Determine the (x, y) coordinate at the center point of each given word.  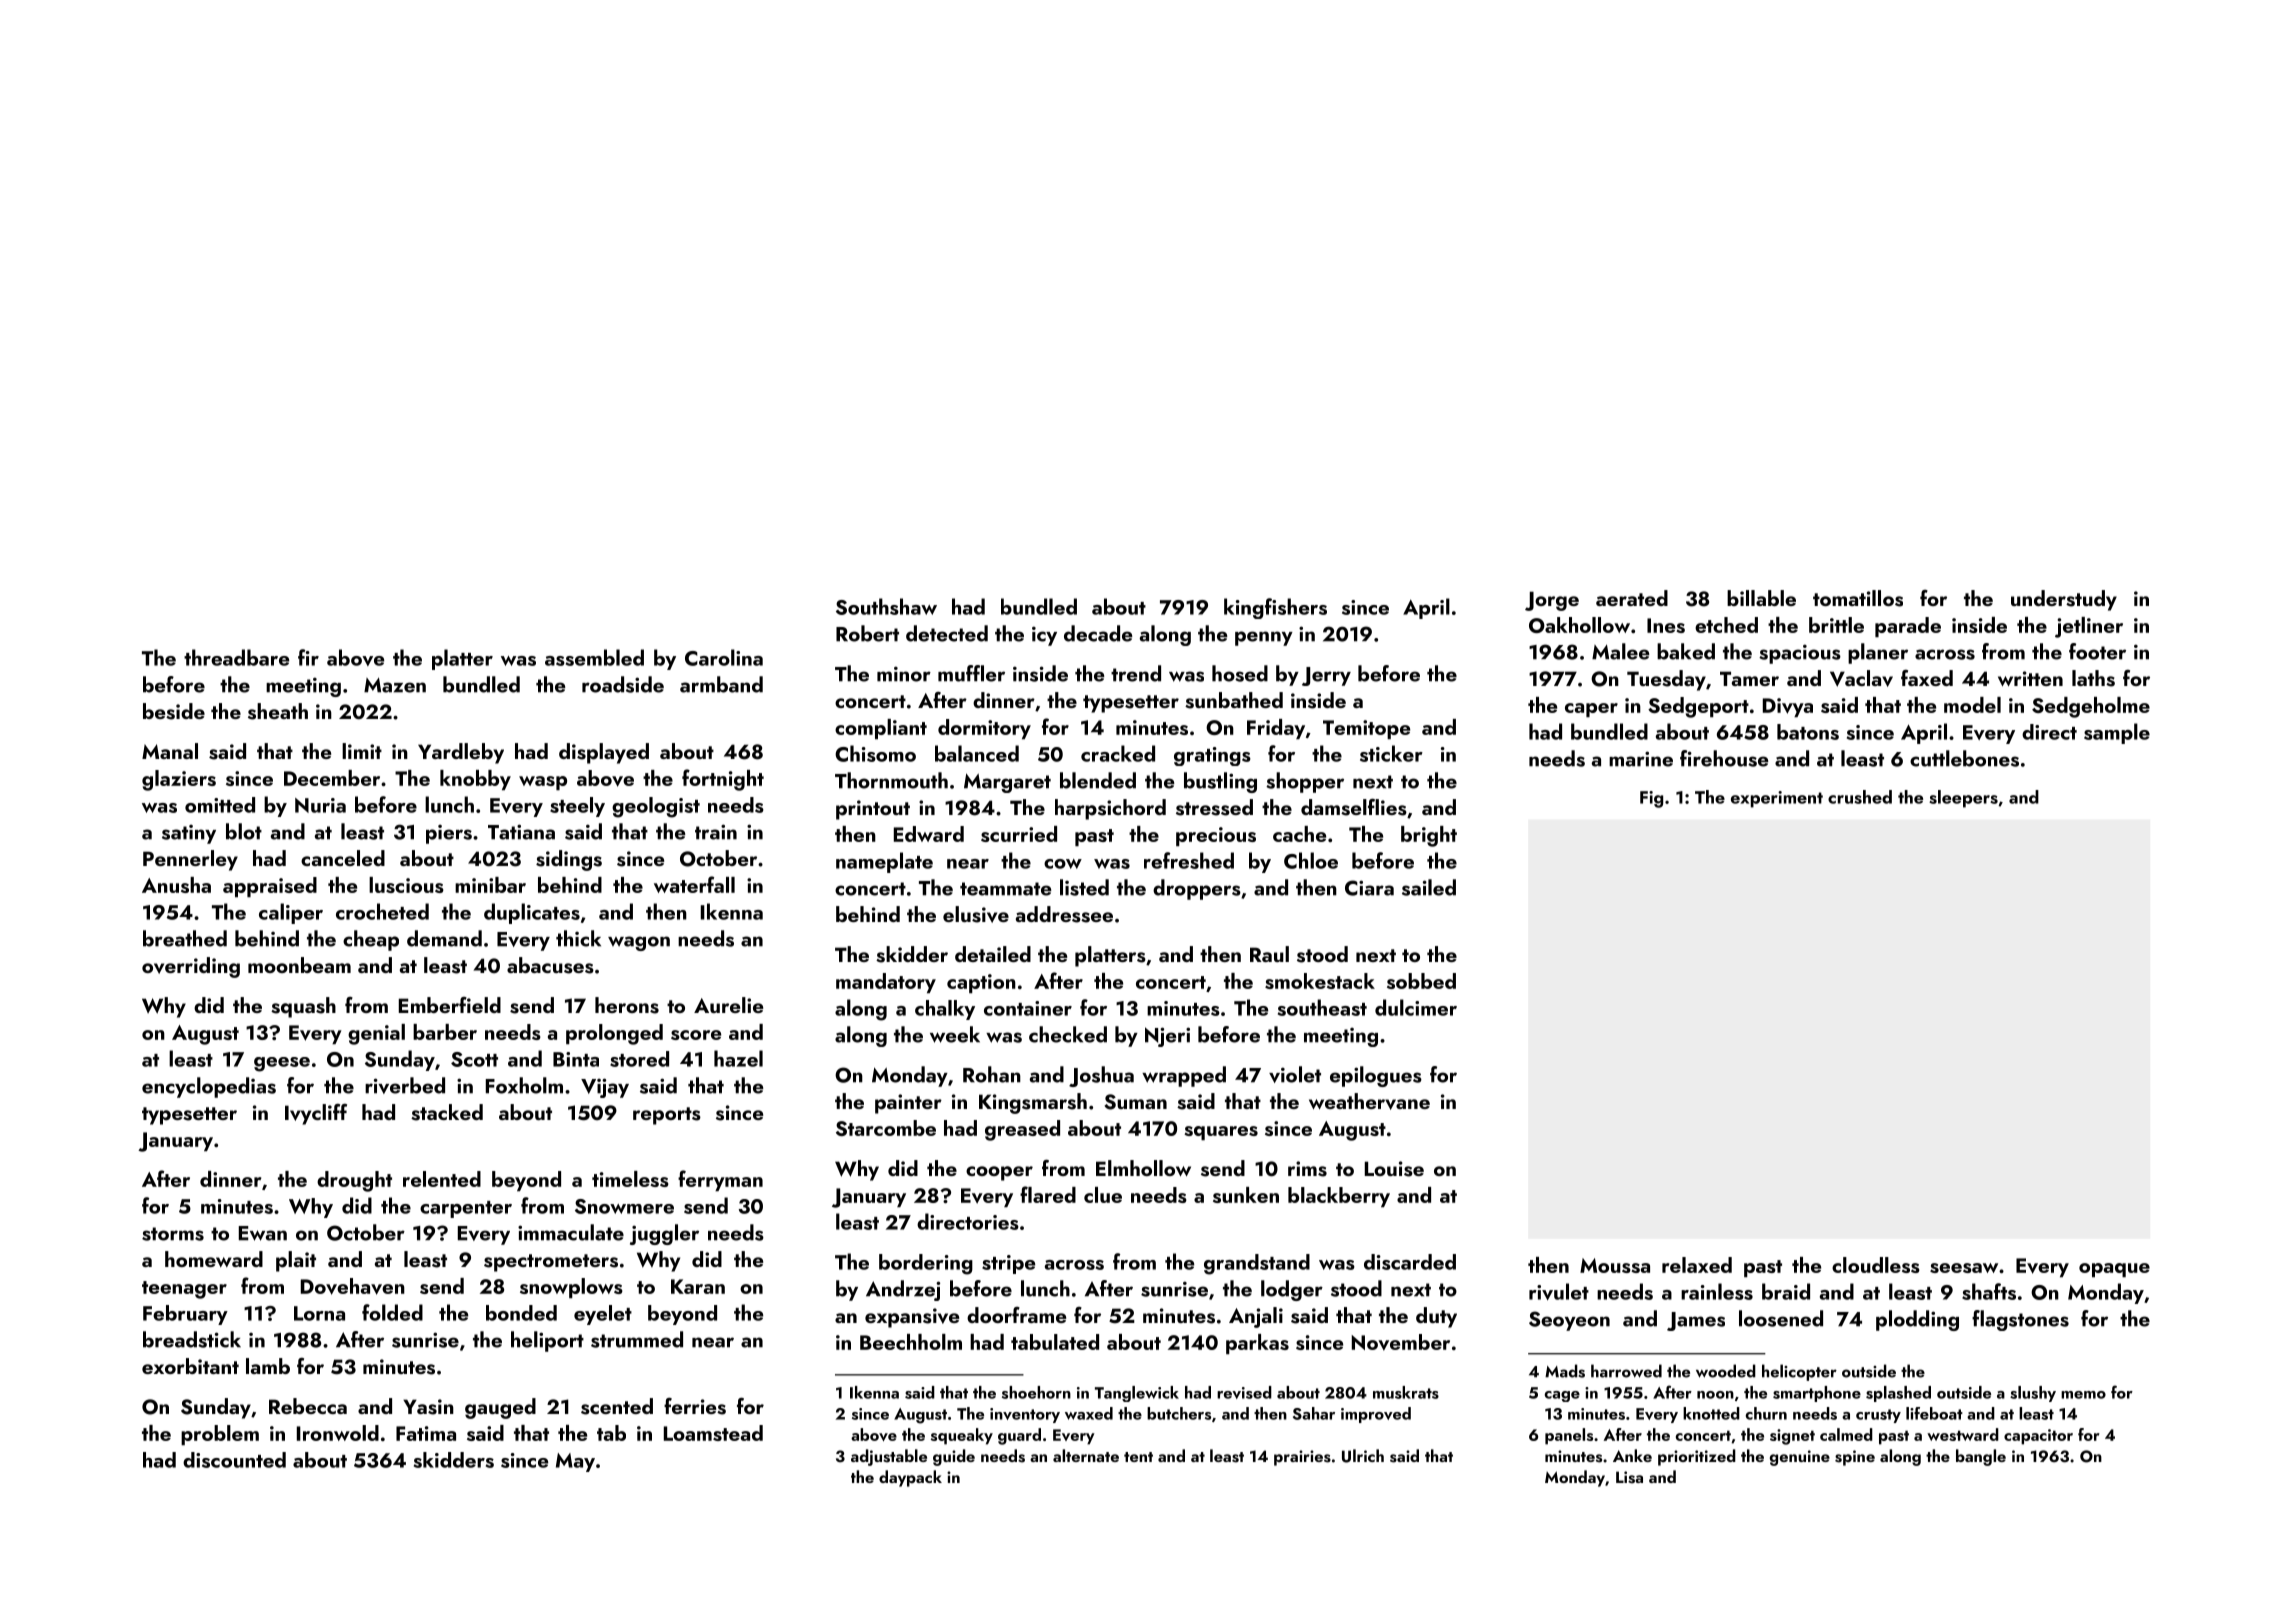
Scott (474, 1059)
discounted (234, 1460)
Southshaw (886, 606)
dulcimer (1416, 1007)
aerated (1632, 598)
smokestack (1320, 981)
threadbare (236, 657)
